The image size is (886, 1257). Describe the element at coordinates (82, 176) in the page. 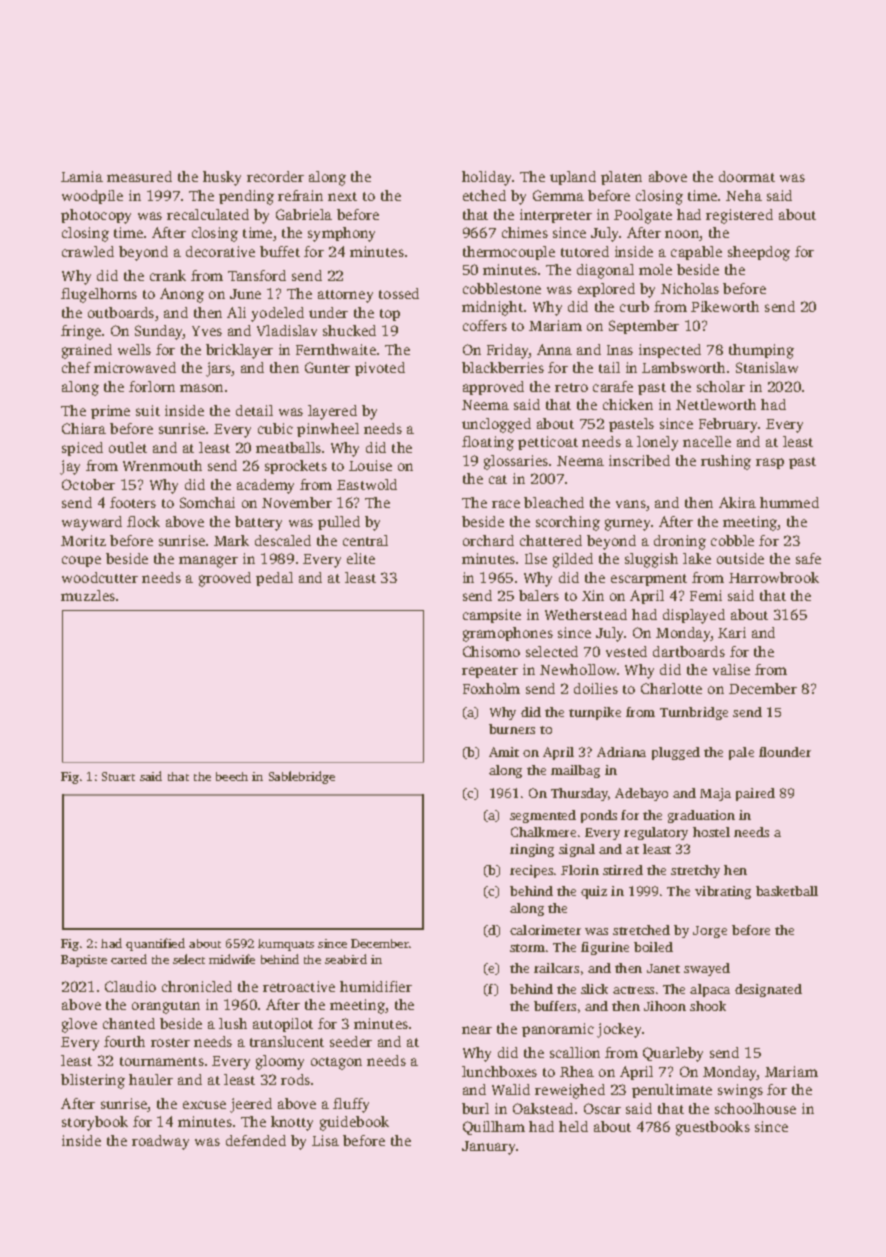

I see `Lamia` at that location.
